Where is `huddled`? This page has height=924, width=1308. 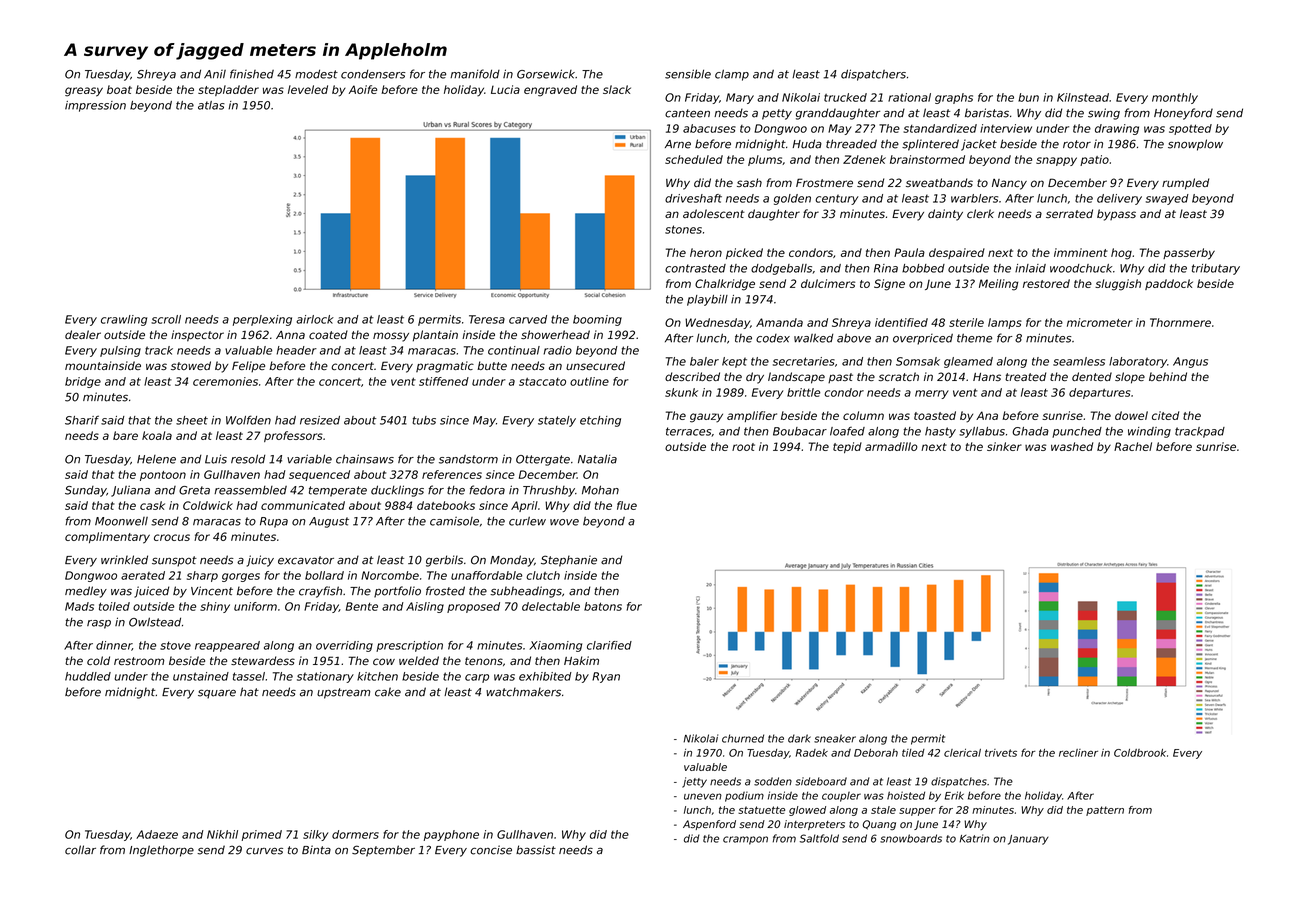
huddled is located at coordinates (88, 676).
